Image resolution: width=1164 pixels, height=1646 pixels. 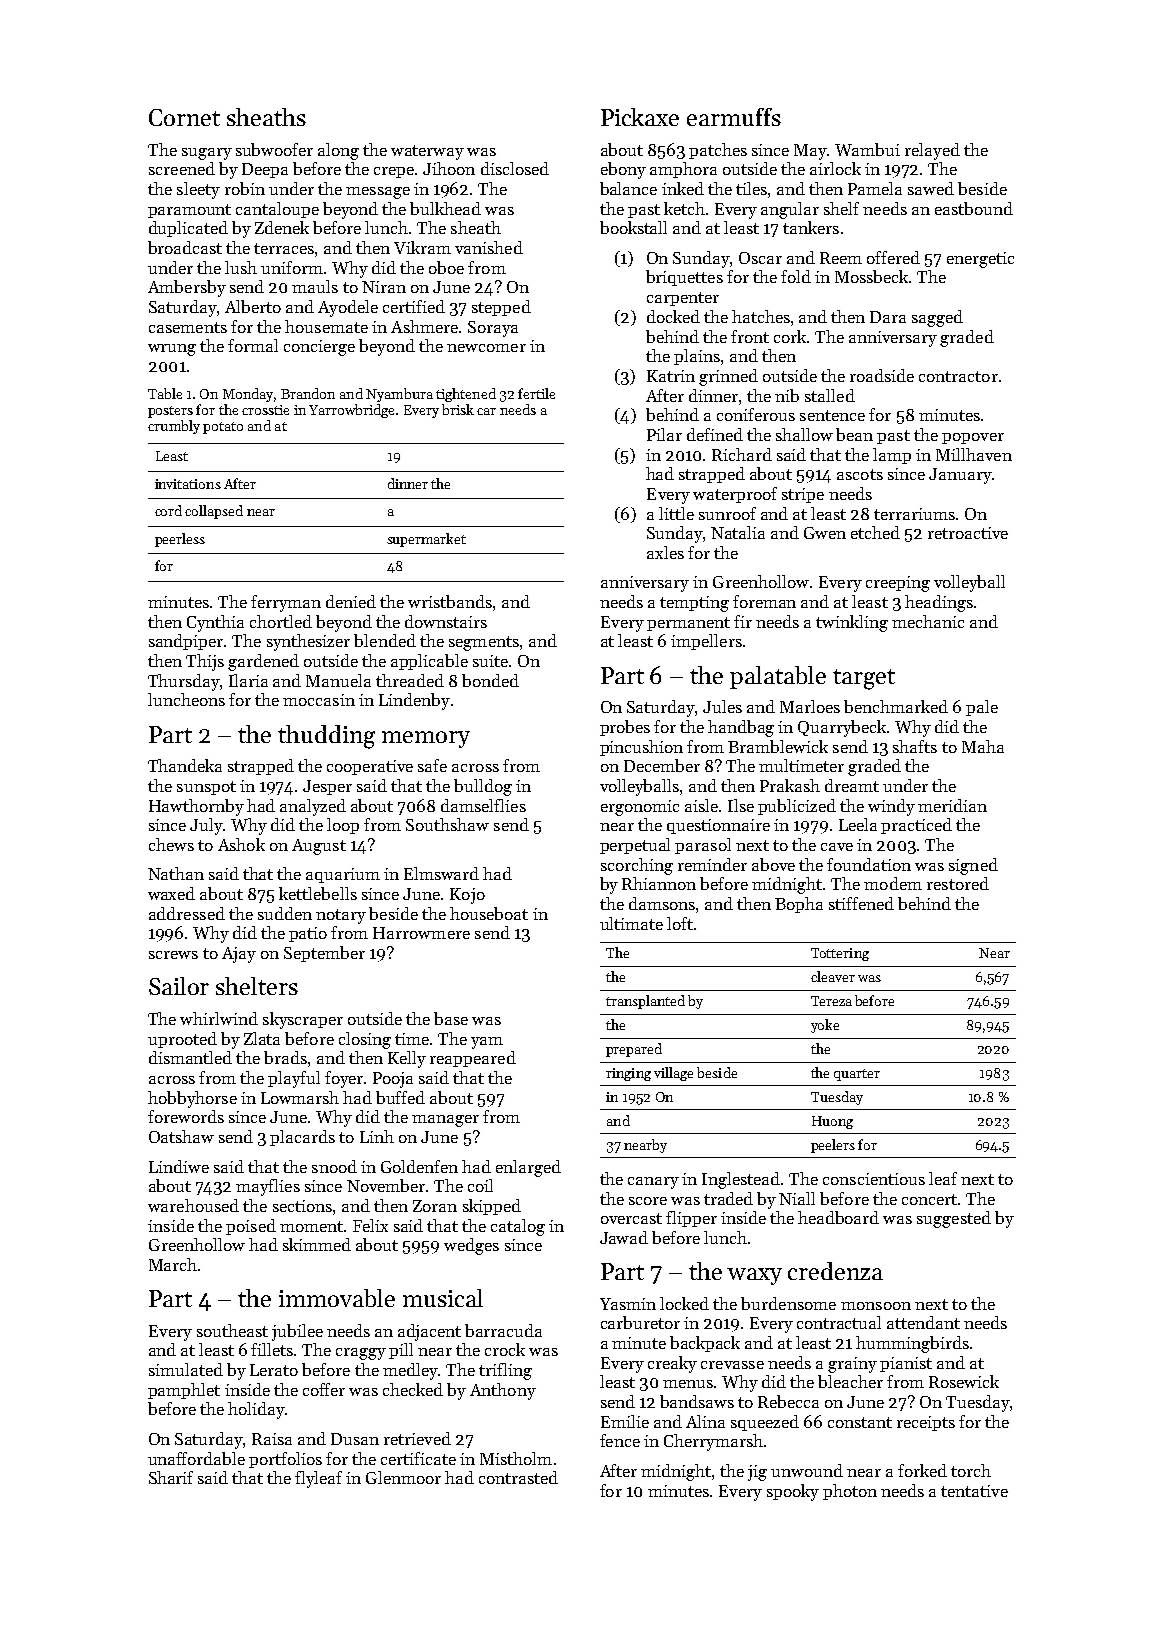 I want to click on Gwen, so click(x=825, y=533).
